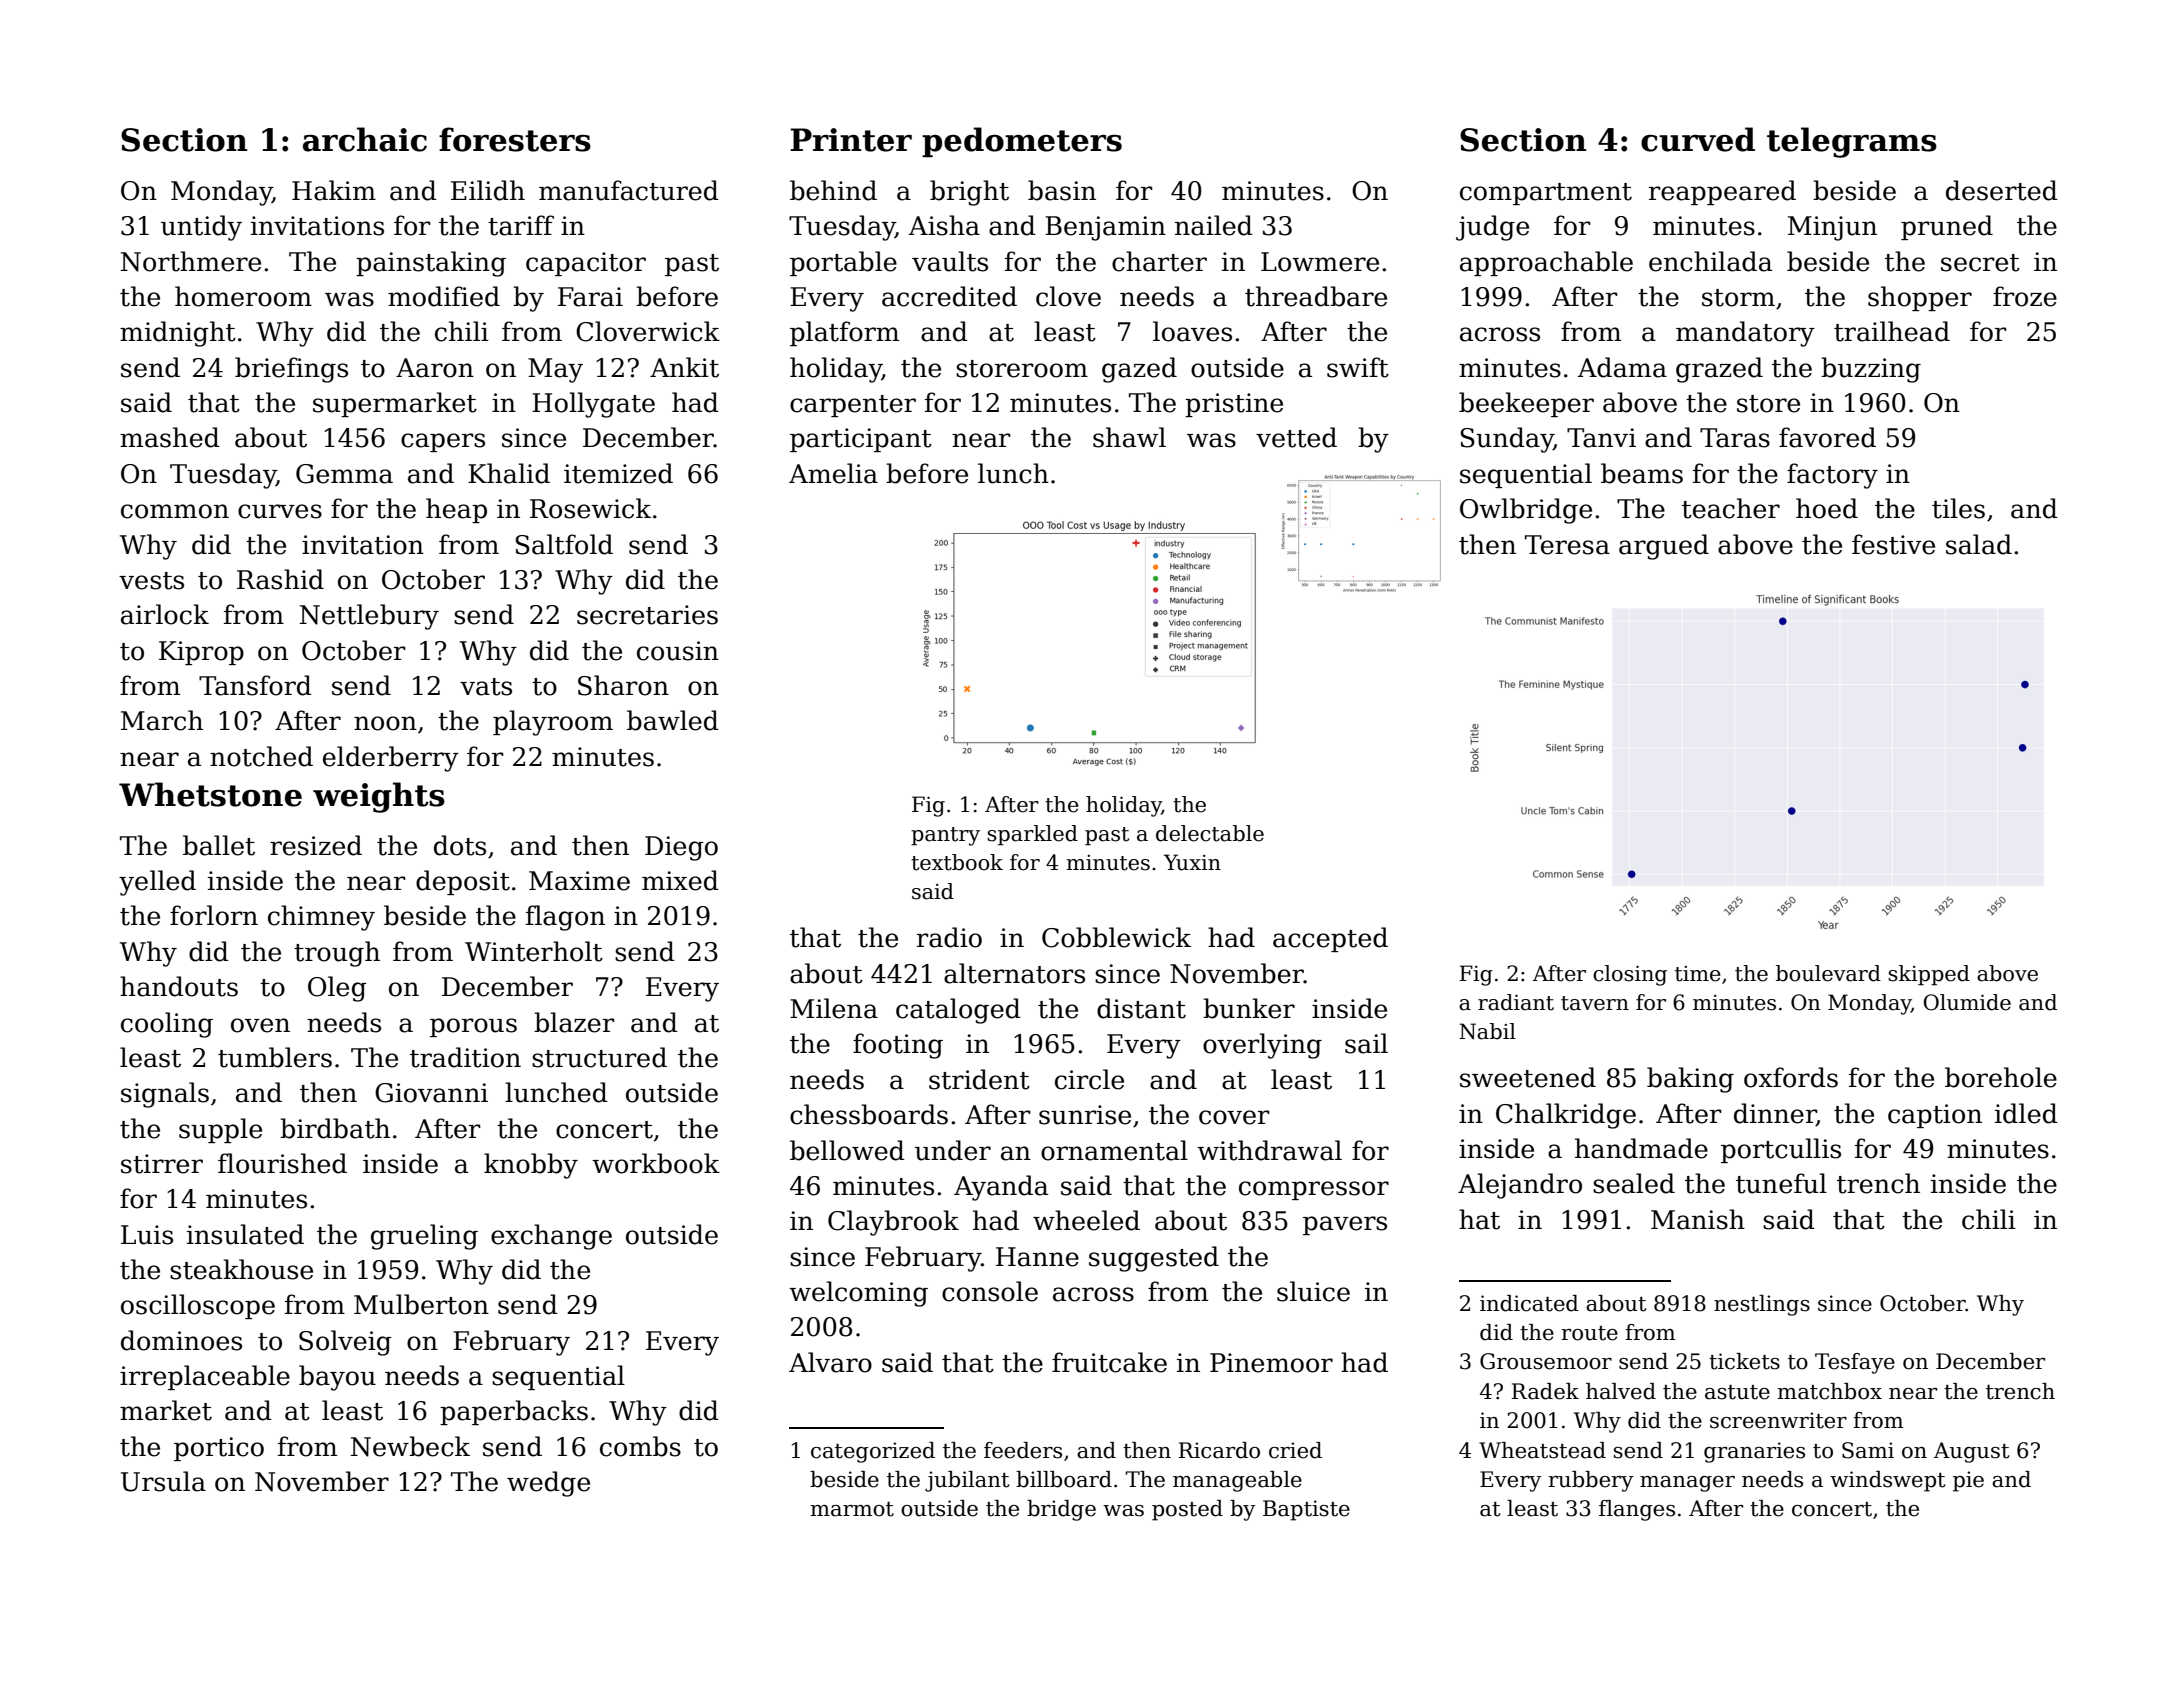 This image has height=1683, width=2178. I want to click on pedometers, so click(1022, 142).
